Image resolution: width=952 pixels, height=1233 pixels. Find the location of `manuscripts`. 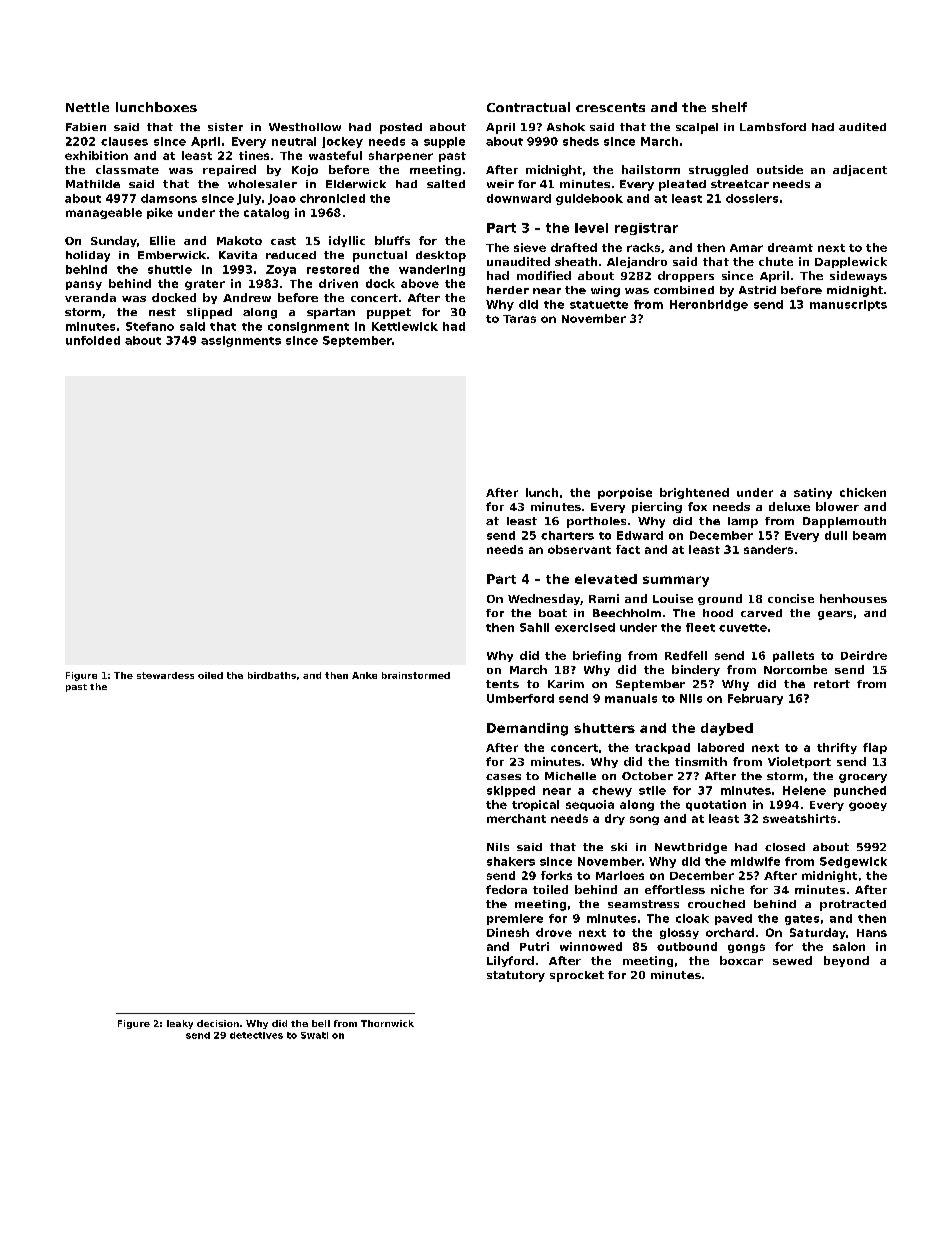

manuscripts is located at coordinates (848, 305).
